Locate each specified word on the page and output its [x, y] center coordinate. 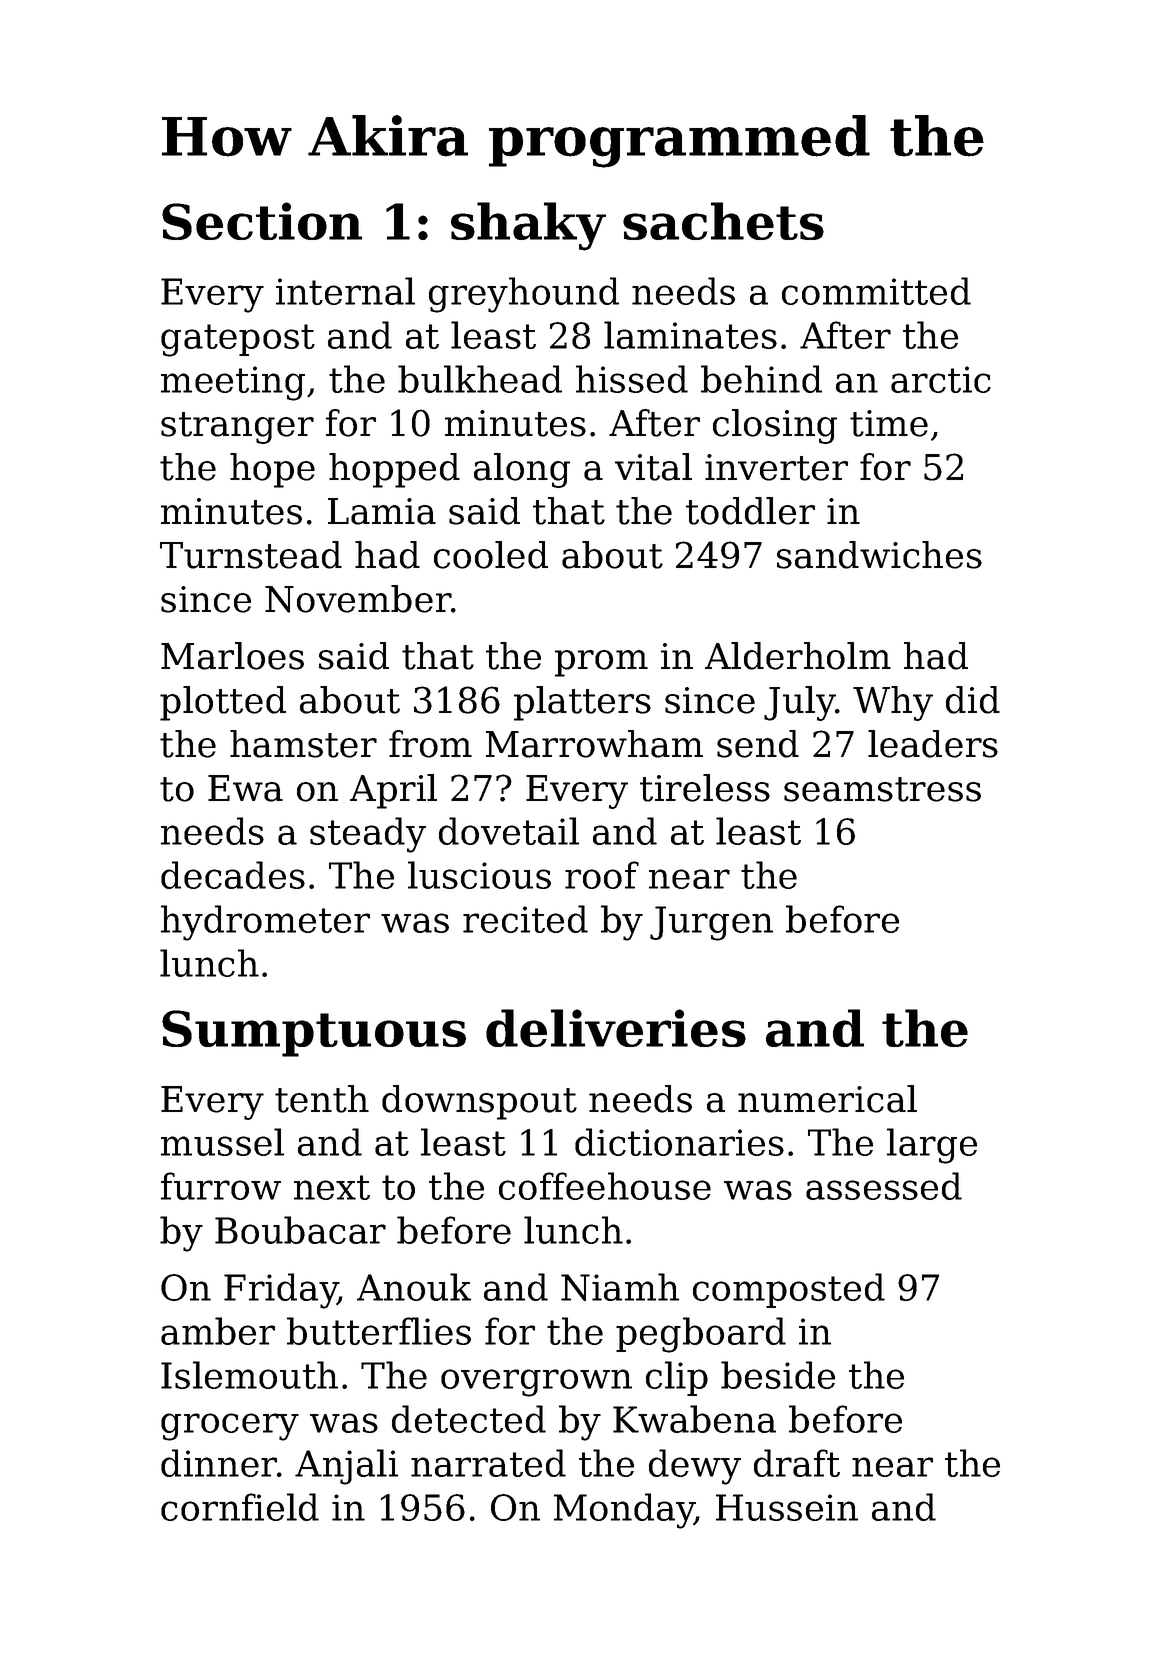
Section [262, 221]
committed [876, 291]
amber [218, 1331]
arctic [941, 379]
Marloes [232, 656]
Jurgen [711, 923]
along [522, 470]
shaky [528, 226]
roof [602, 875]
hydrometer [265, 923]
